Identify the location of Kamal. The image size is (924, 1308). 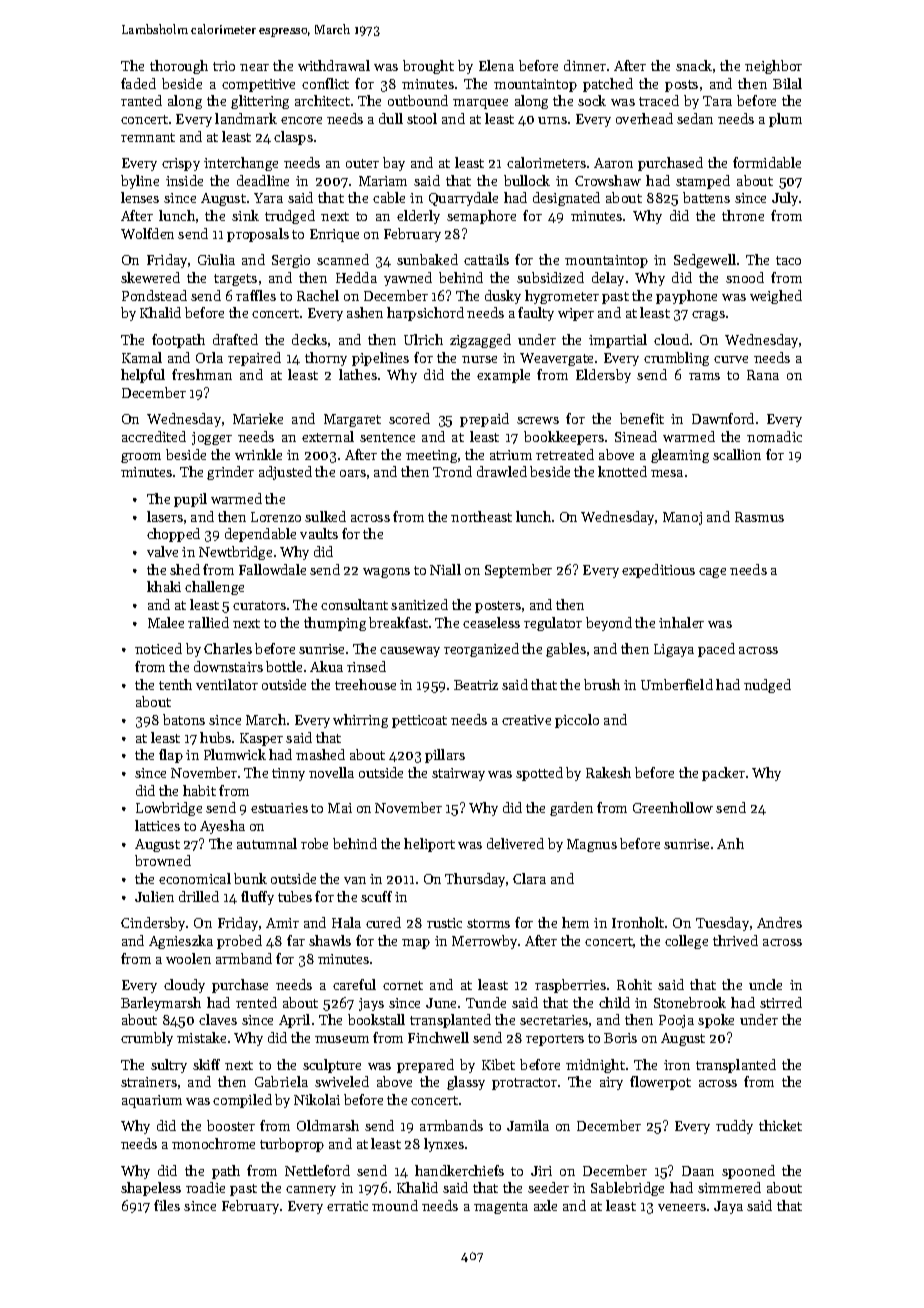
(142, 357).
